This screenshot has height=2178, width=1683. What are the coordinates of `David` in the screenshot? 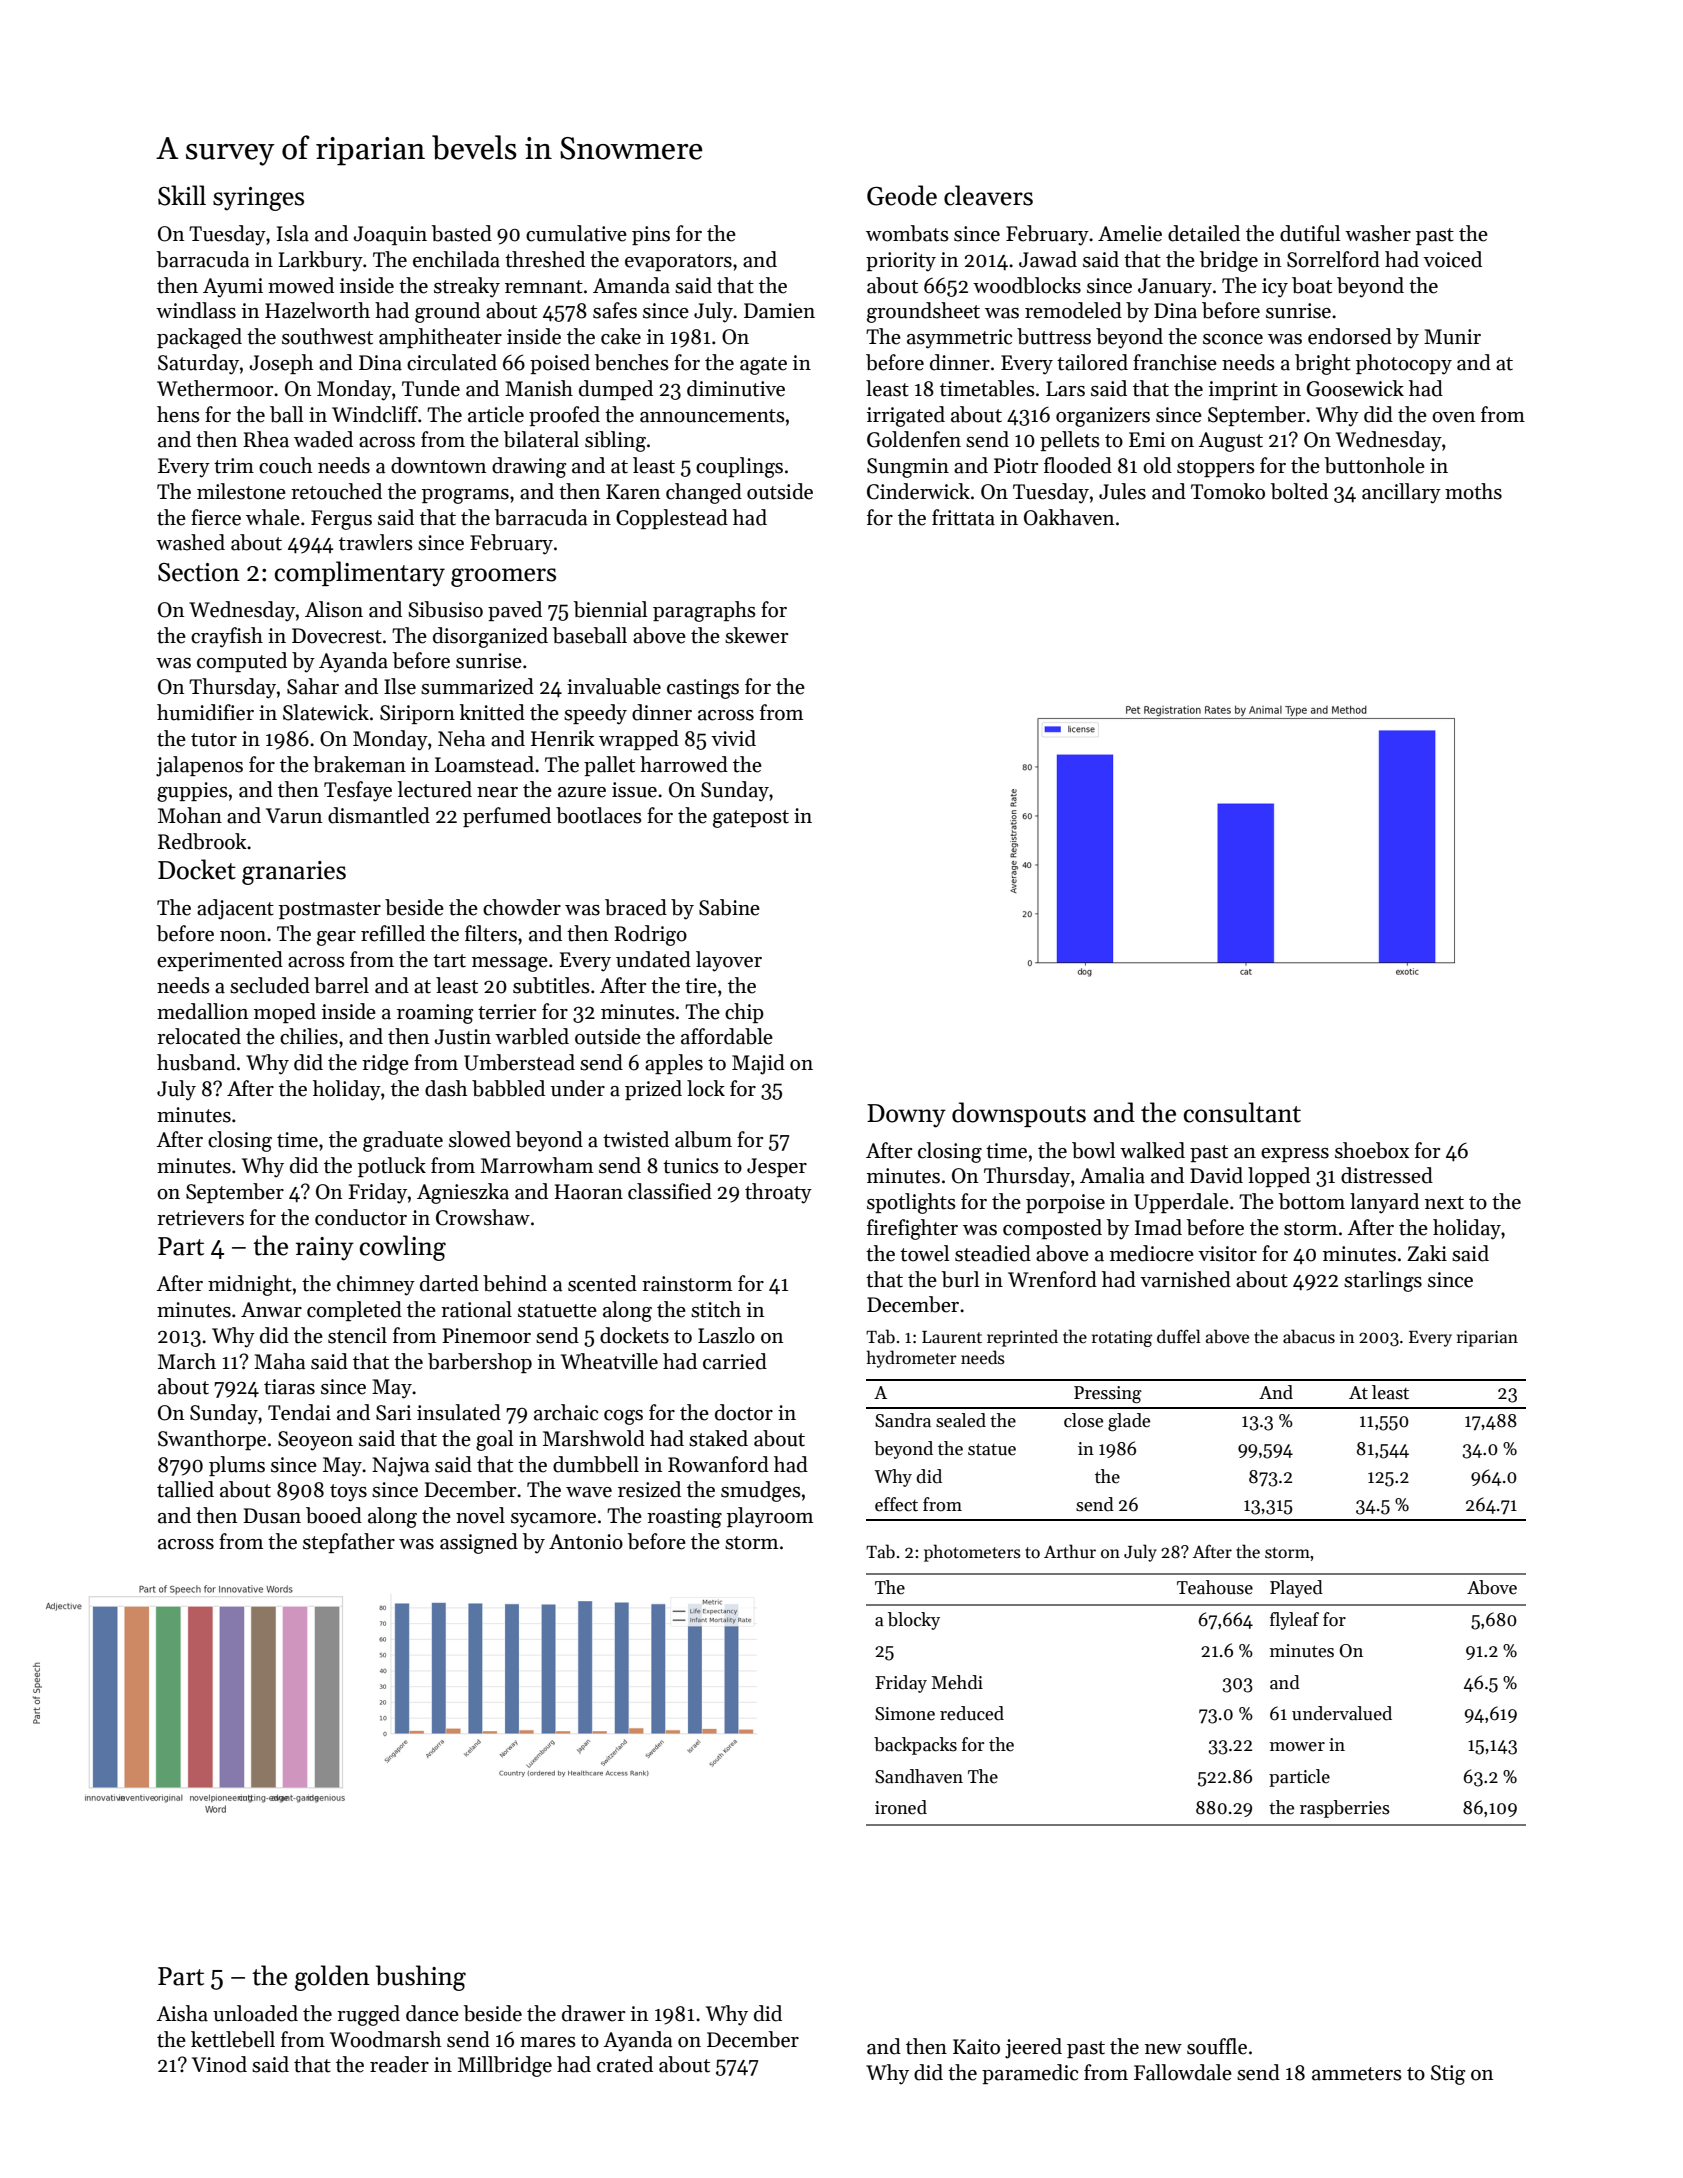 It's located at (1216, 1175).
